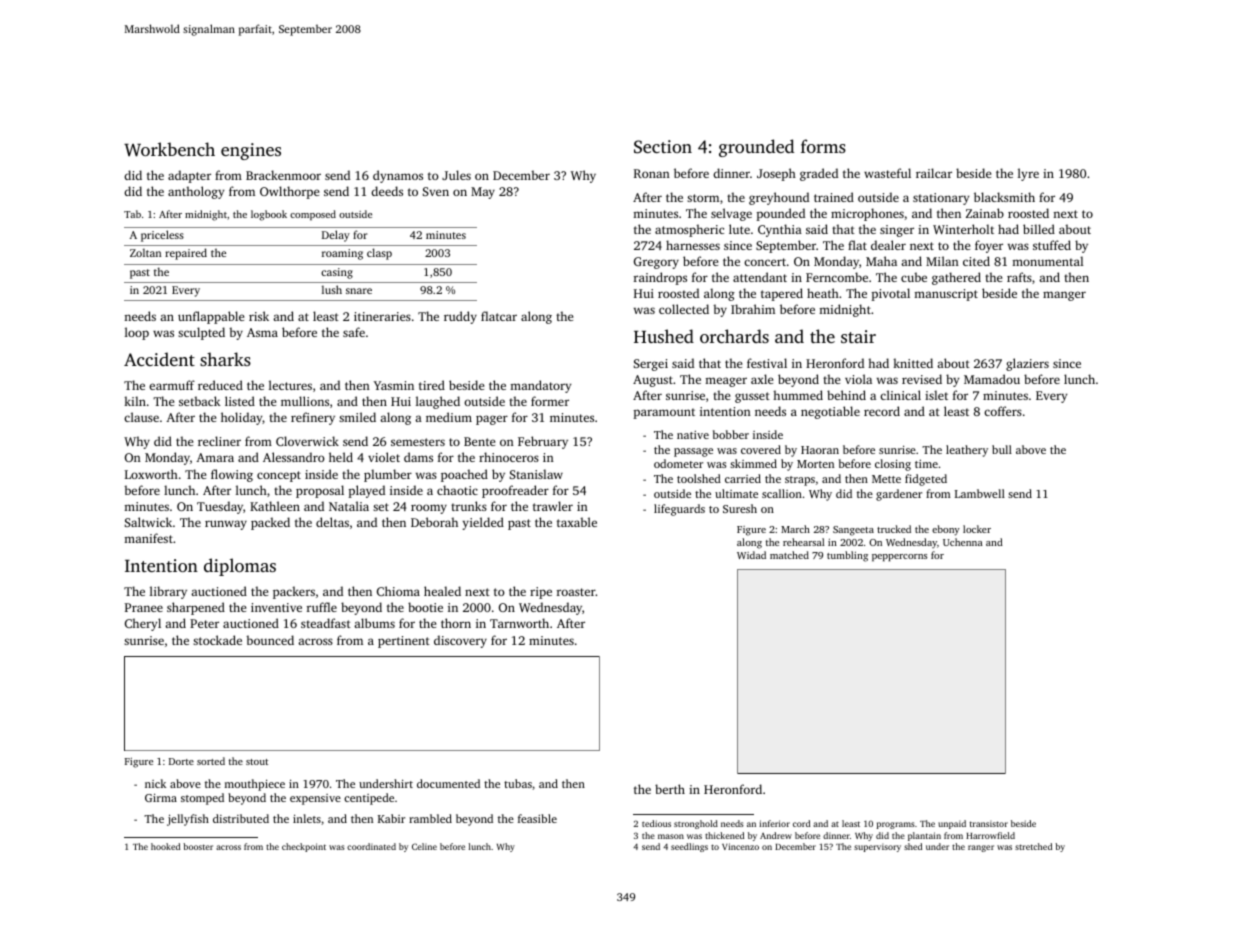 This document has height=952, width=1233. Describe the element at coordinates (823, 146) in the document. I see `forms` at that location.
